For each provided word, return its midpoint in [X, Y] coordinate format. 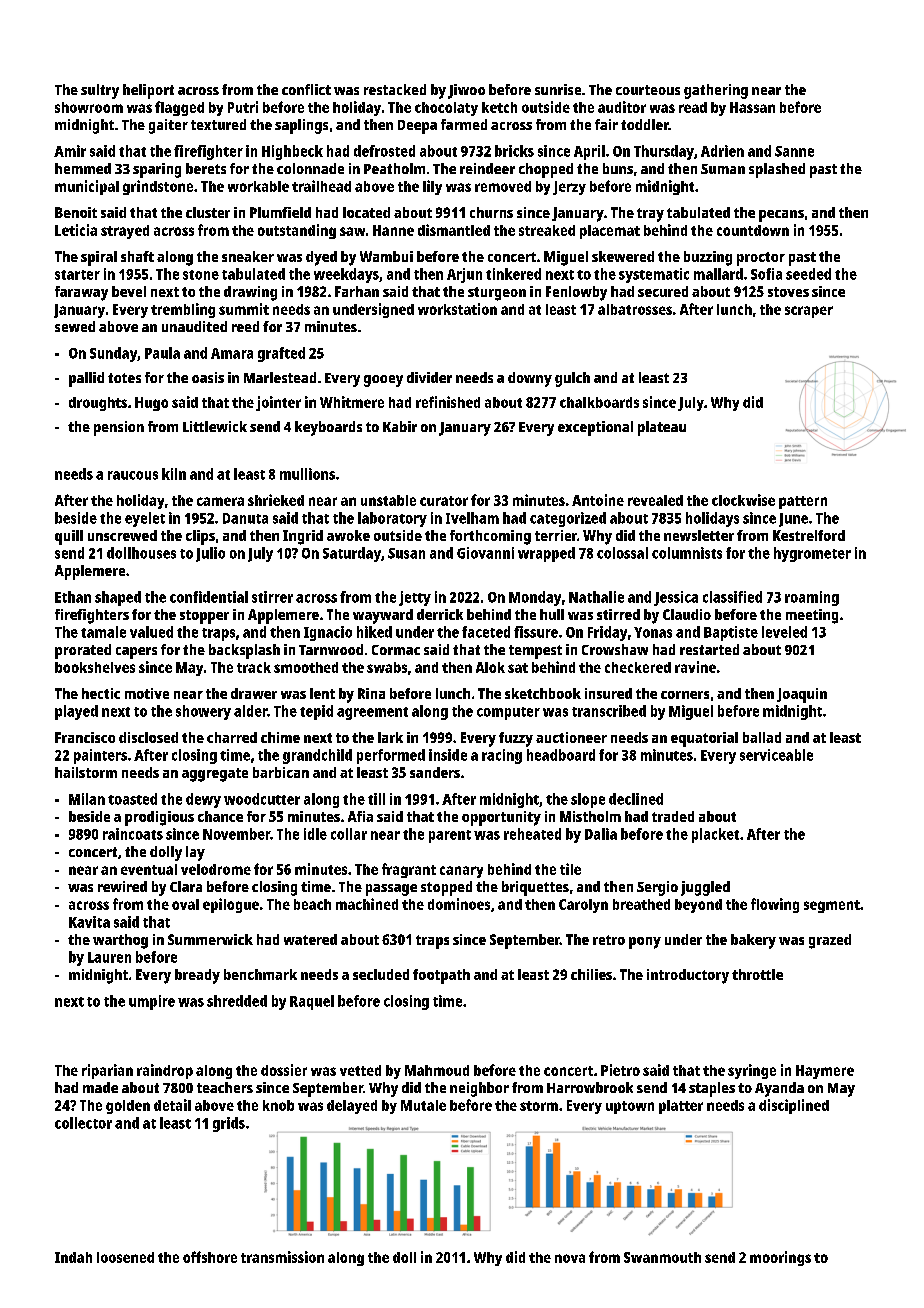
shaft [137, 256]
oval [185, 904]
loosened [125, 1257]
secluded [381, 974]
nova [570, 1258]
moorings [780, 1258]
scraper [809, 312]
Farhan [357, 291]
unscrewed [122, 535]
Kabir [400, 426]
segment [832, 906]
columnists [687, 553]
